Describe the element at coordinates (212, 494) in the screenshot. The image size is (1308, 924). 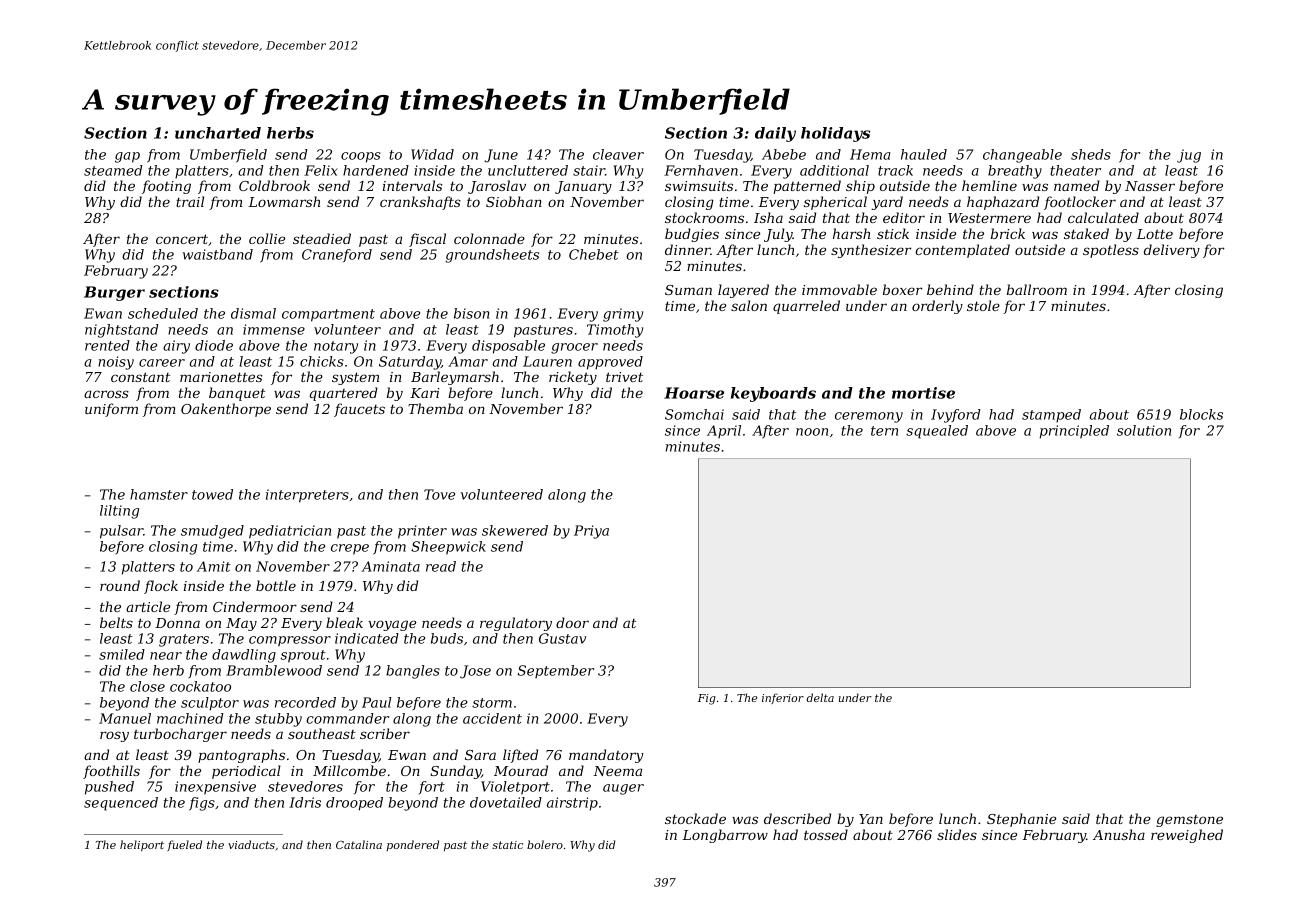
I see `towed` at that location.
